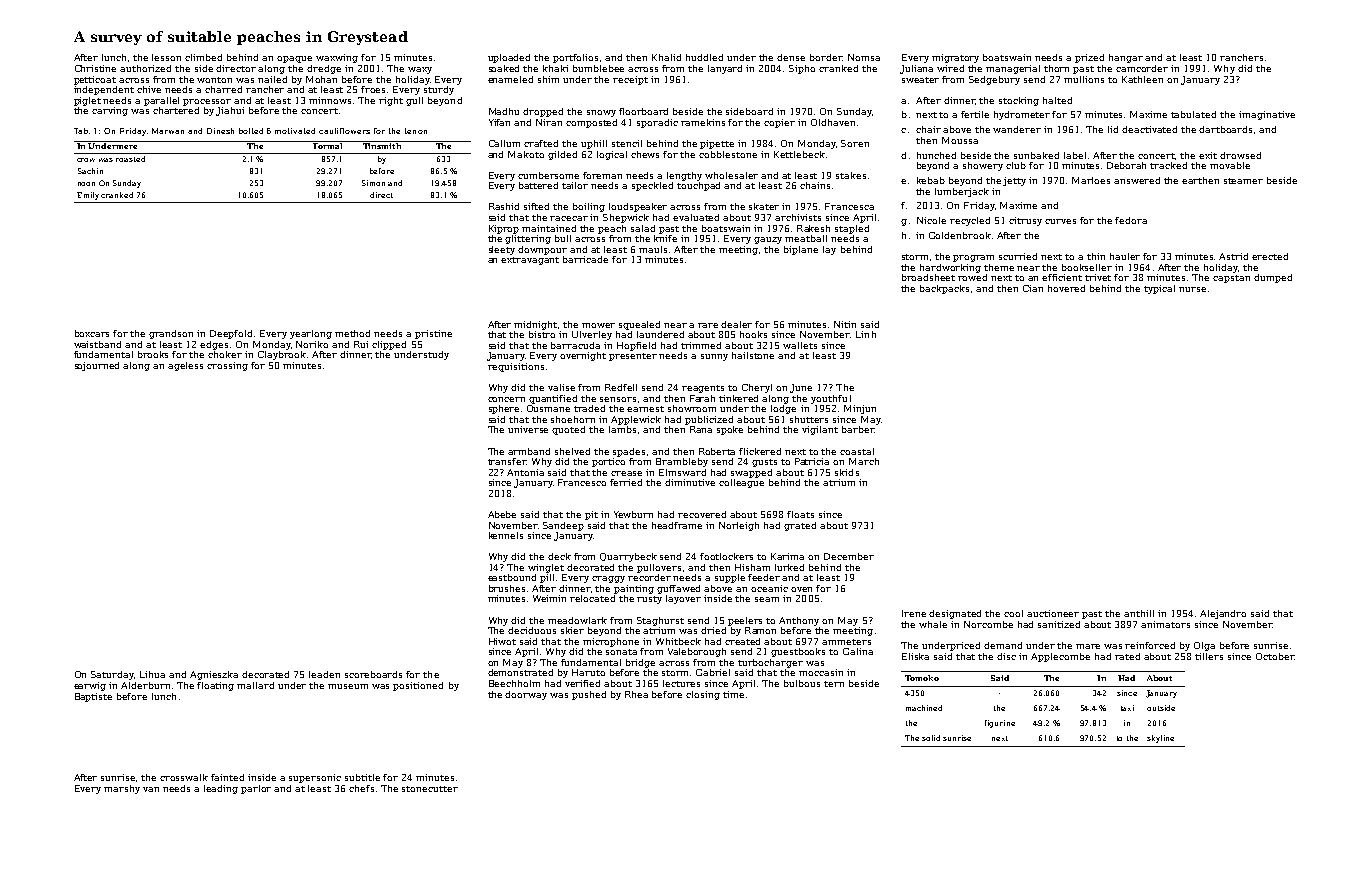 Image resolution: width=1372 pixels, height=887 pixels. I want to click on prized, so click(1089, 58).
